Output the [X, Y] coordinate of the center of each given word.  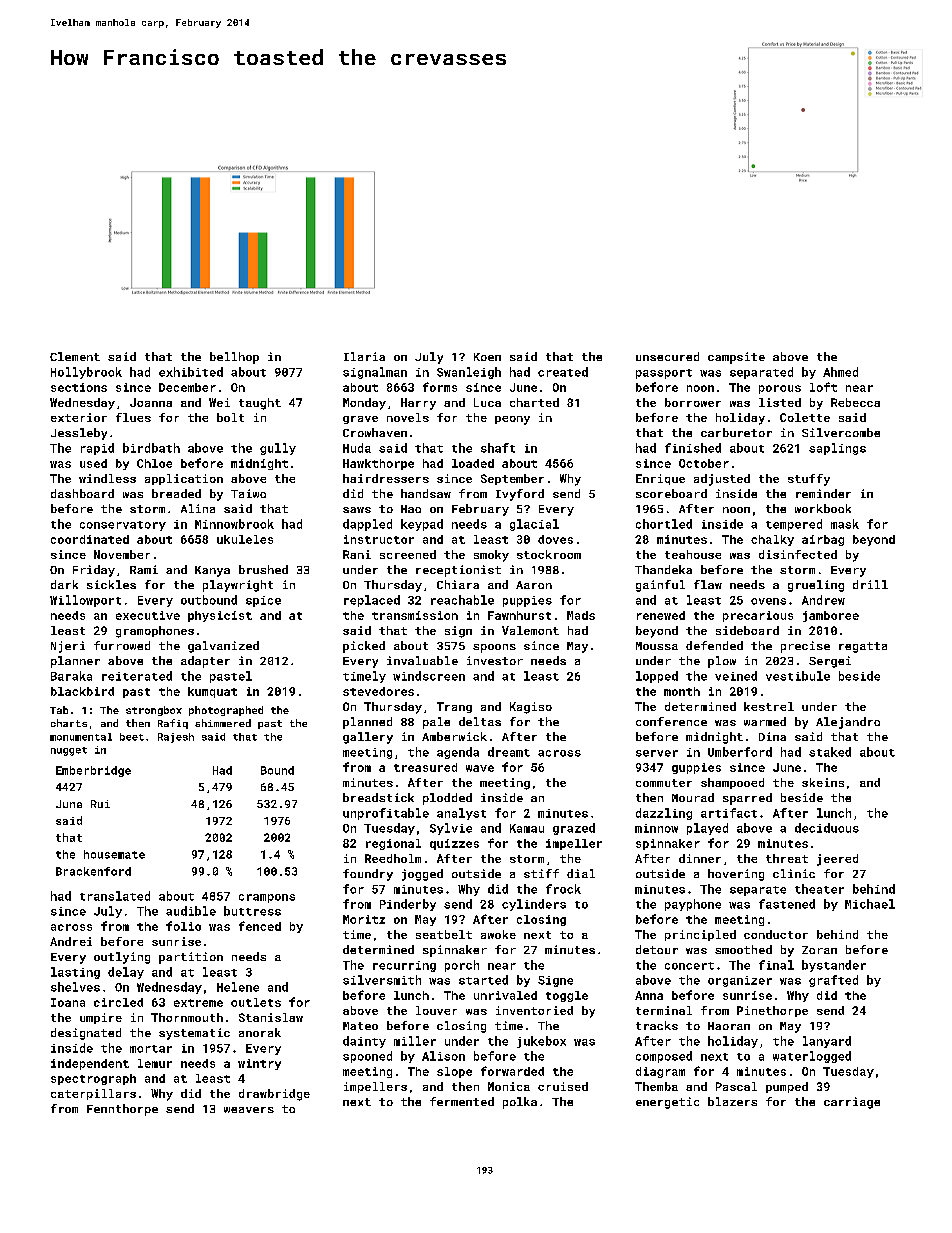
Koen [487, 357]
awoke [498, 934]
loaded [473, 463]
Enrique [660, 479]
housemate [114, 854]
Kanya [212, 571]
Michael [870, 904]
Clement [75, 356]
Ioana [68, 1002]
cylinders [534, 905]
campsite [736, 358]
